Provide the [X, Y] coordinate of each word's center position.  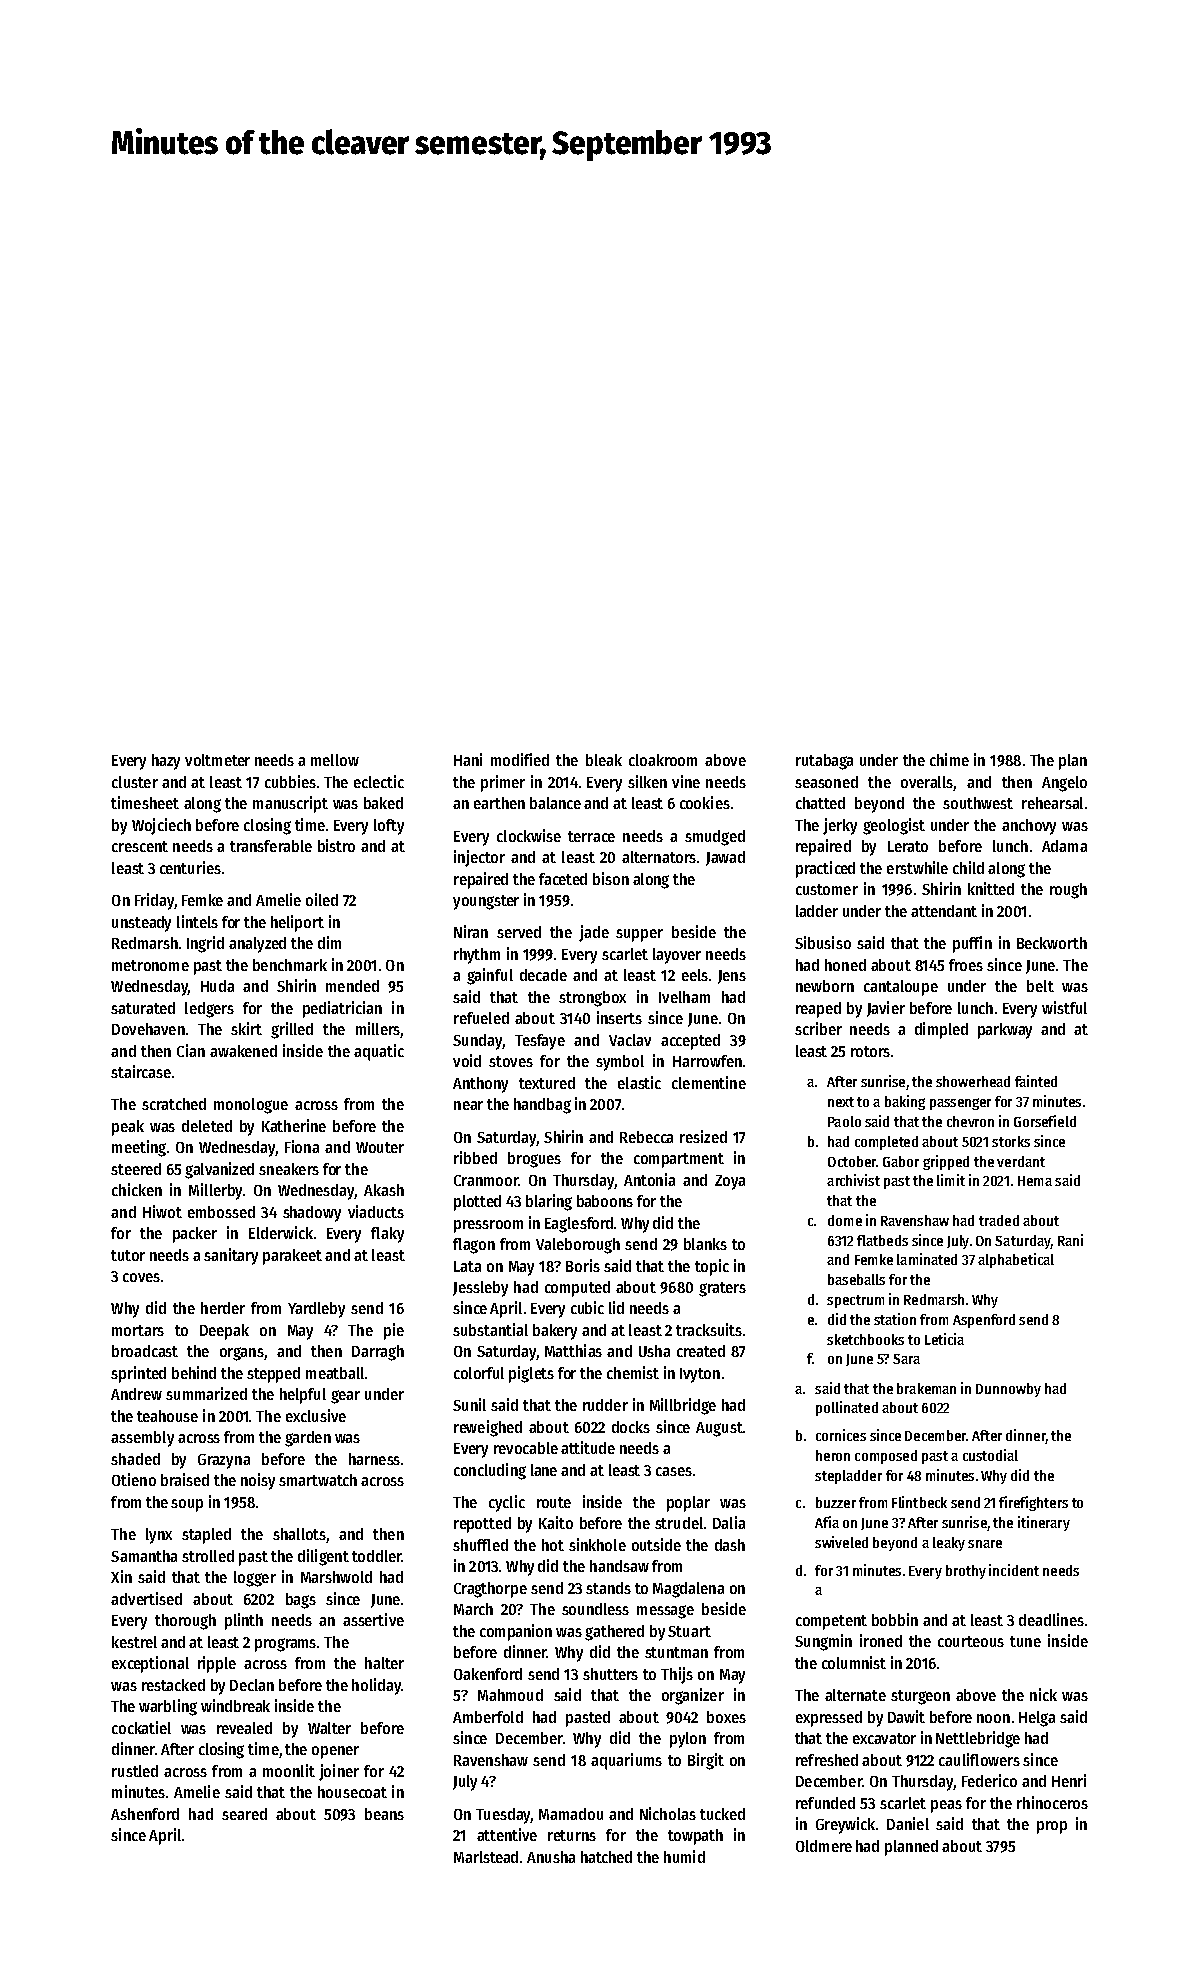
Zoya [730, 1182]
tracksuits [709, 1329]
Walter [329, 1728]
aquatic [379, 1052]
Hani [468, 759]
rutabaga [824, 762]
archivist [853, 1180]
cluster [135, 782]
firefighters [1033, 1503]
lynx [159, 1536]
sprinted [138, 1374]
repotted [482, 1525]
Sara [906, 1359]
